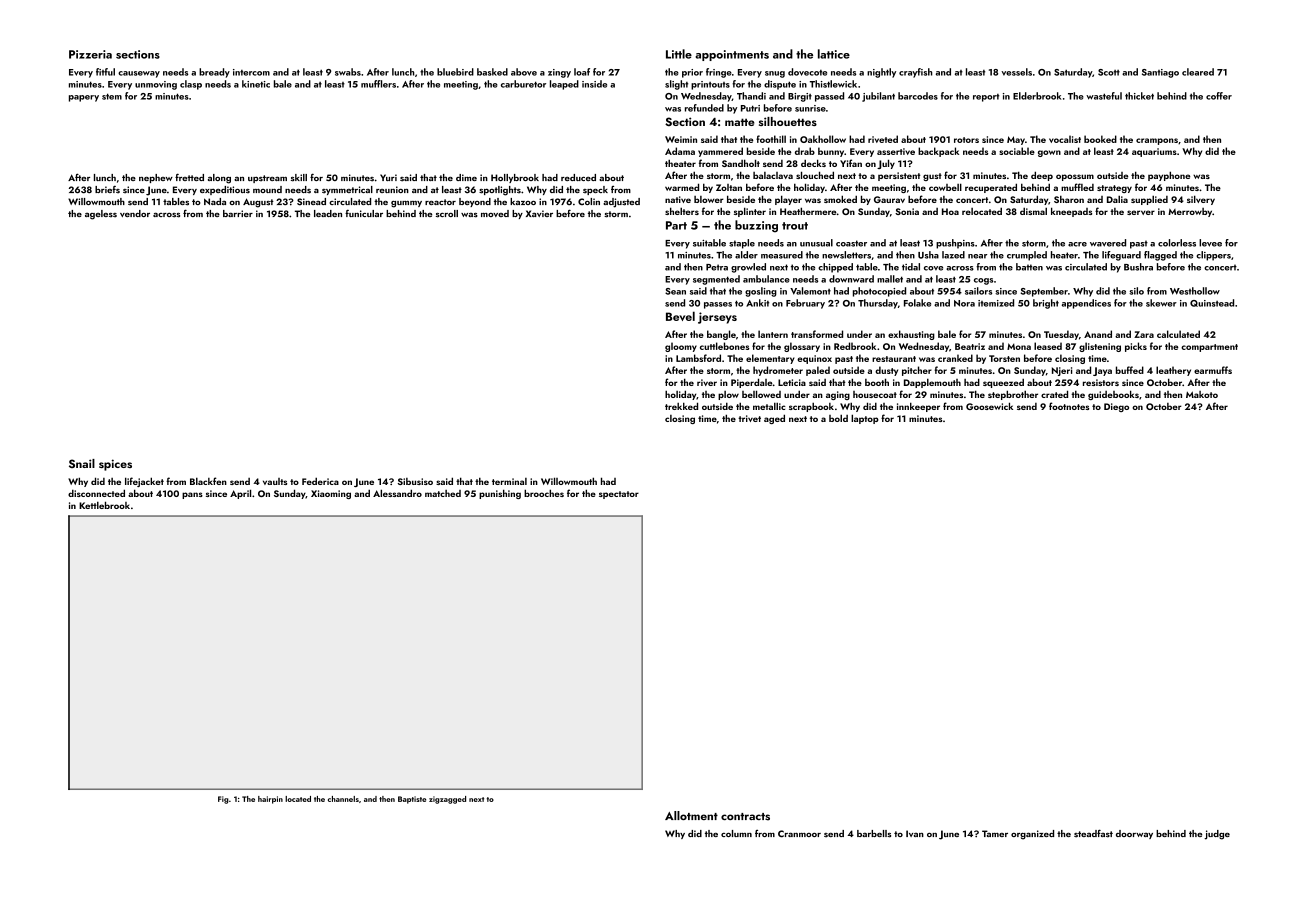 This screenshot has width=1308, height=924. What do you see at coordinates (343, 799) in the screenshot?
I see `channels` at bounding box center [343, 799].
